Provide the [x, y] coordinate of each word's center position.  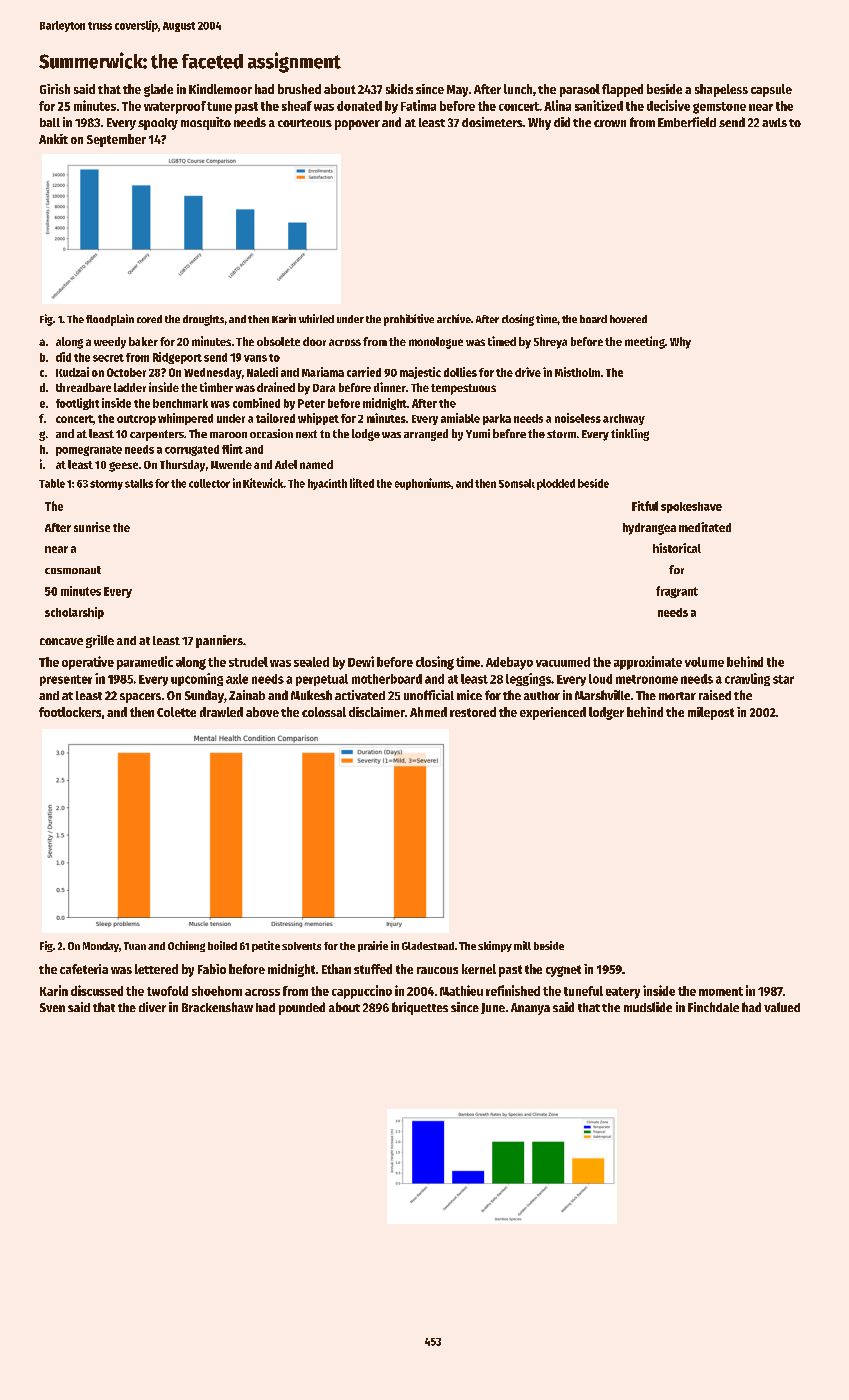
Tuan [135, 946]
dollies [460, 372]
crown [610, 123]
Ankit [53, 139]
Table [52, 483]
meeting [645, 342]
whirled [316, 318]
